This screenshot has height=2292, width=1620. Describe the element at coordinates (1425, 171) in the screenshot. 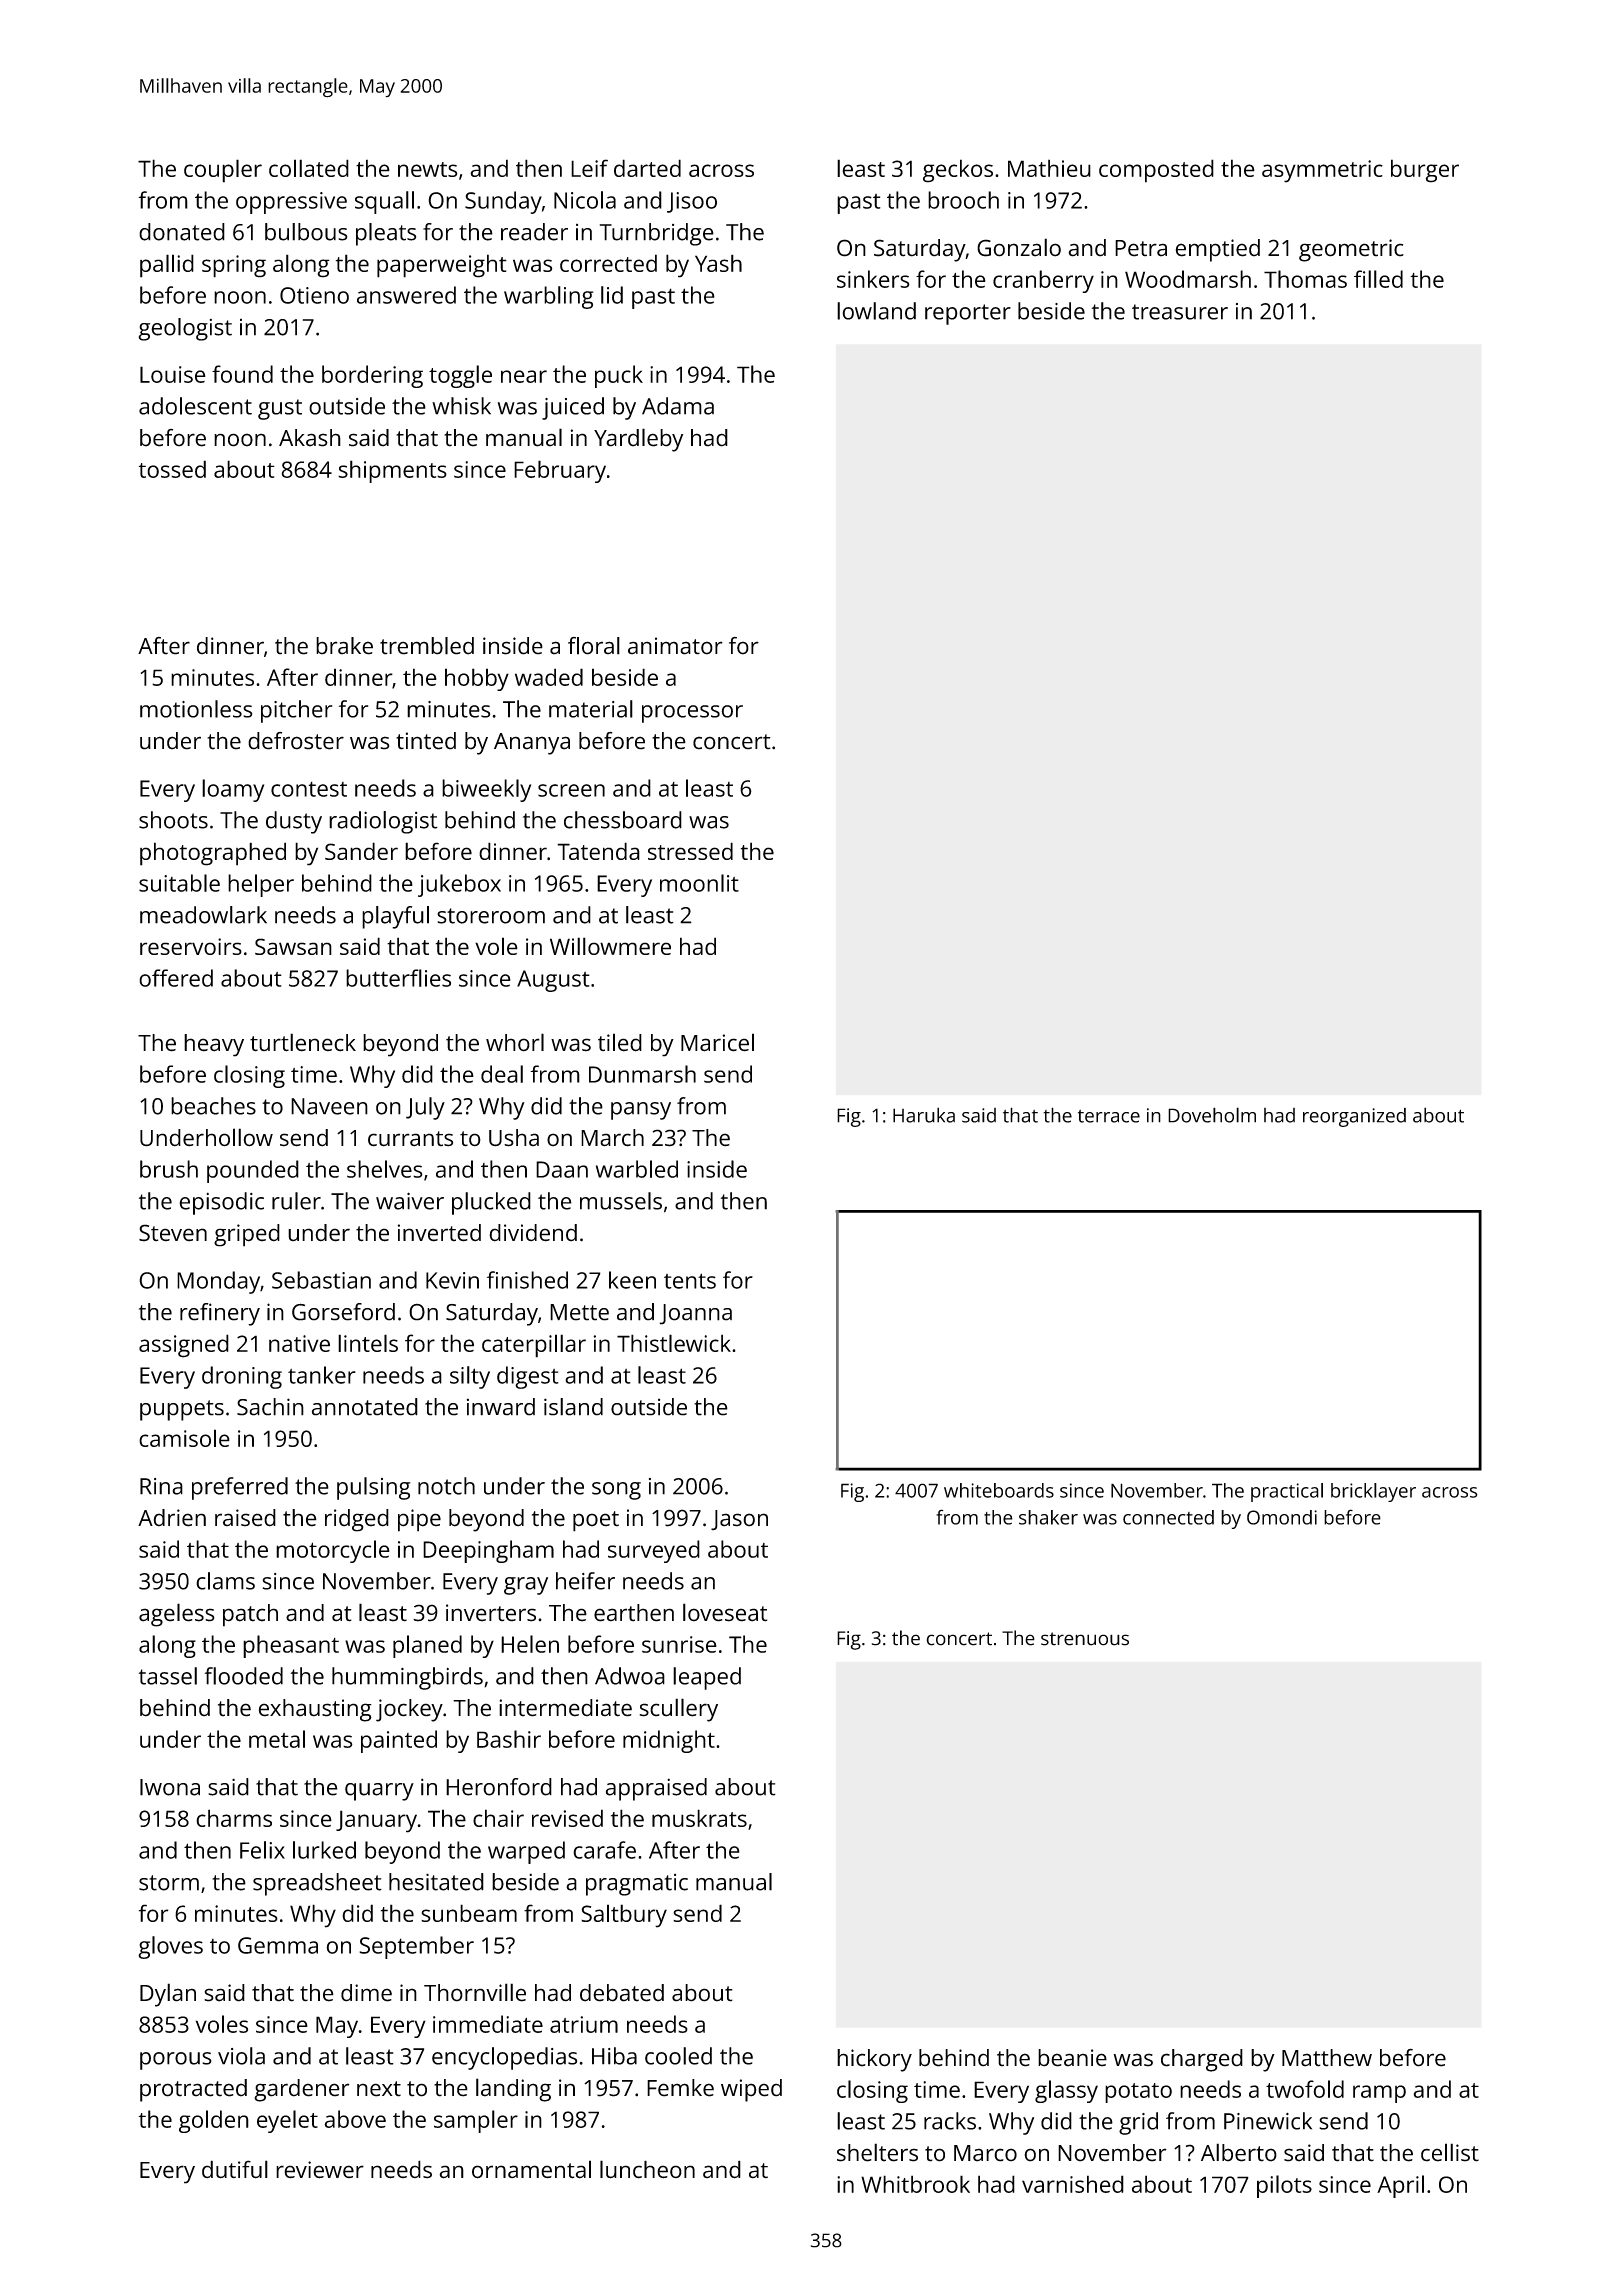

I see `burger` at that location.
